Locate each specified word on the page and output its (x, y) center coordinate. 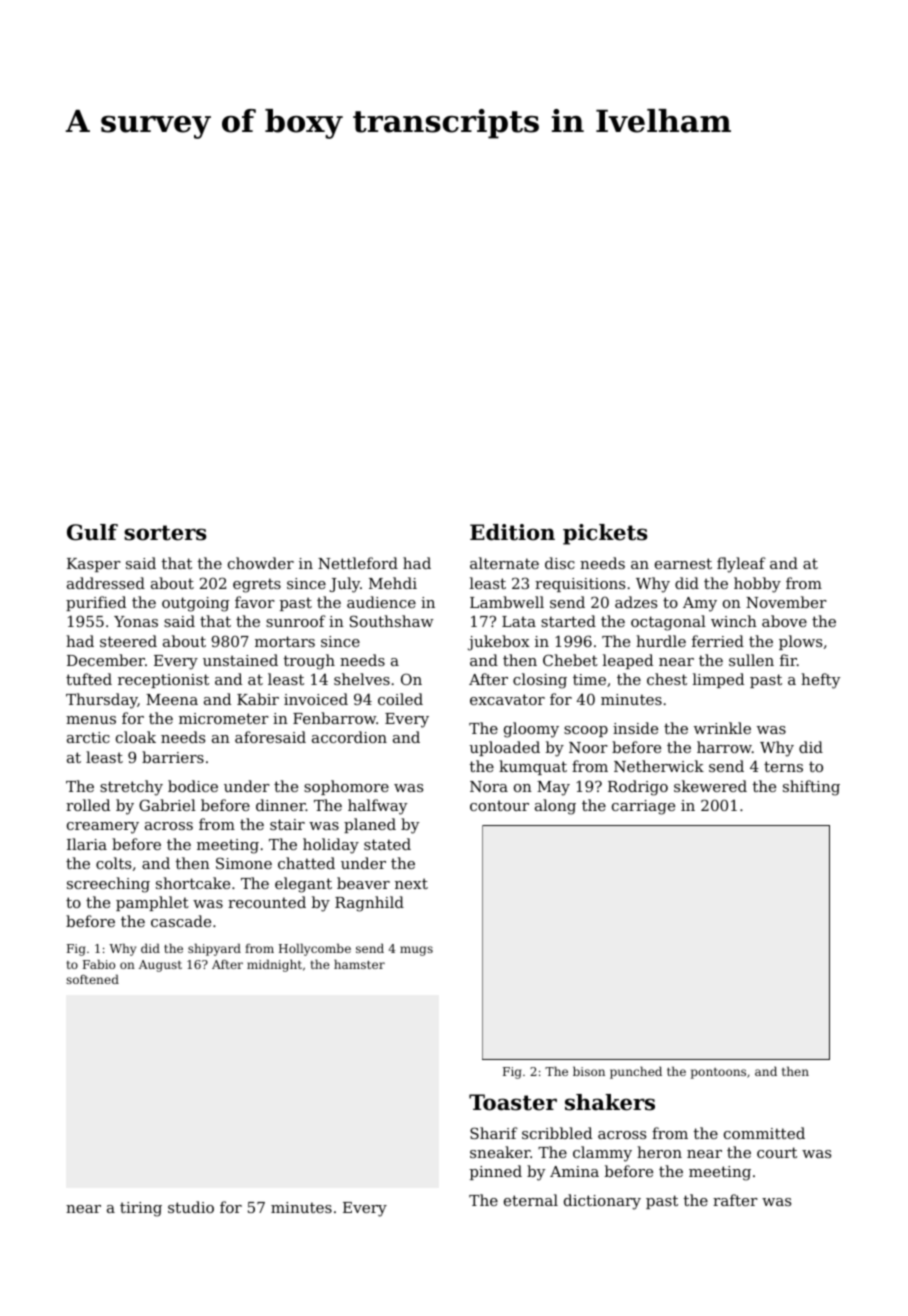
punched (636, 1072)
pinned (496, 1172)
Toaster (513, 1102)
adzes (636, 602)
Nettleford (358, 563)
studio (191, 1207)
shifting (811, 788)
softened (92, 979)
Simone (244, 863)
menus (91, 720)
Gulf (92, 532)
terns (783, 766)
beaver (363, 883)
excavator (507, 699)
